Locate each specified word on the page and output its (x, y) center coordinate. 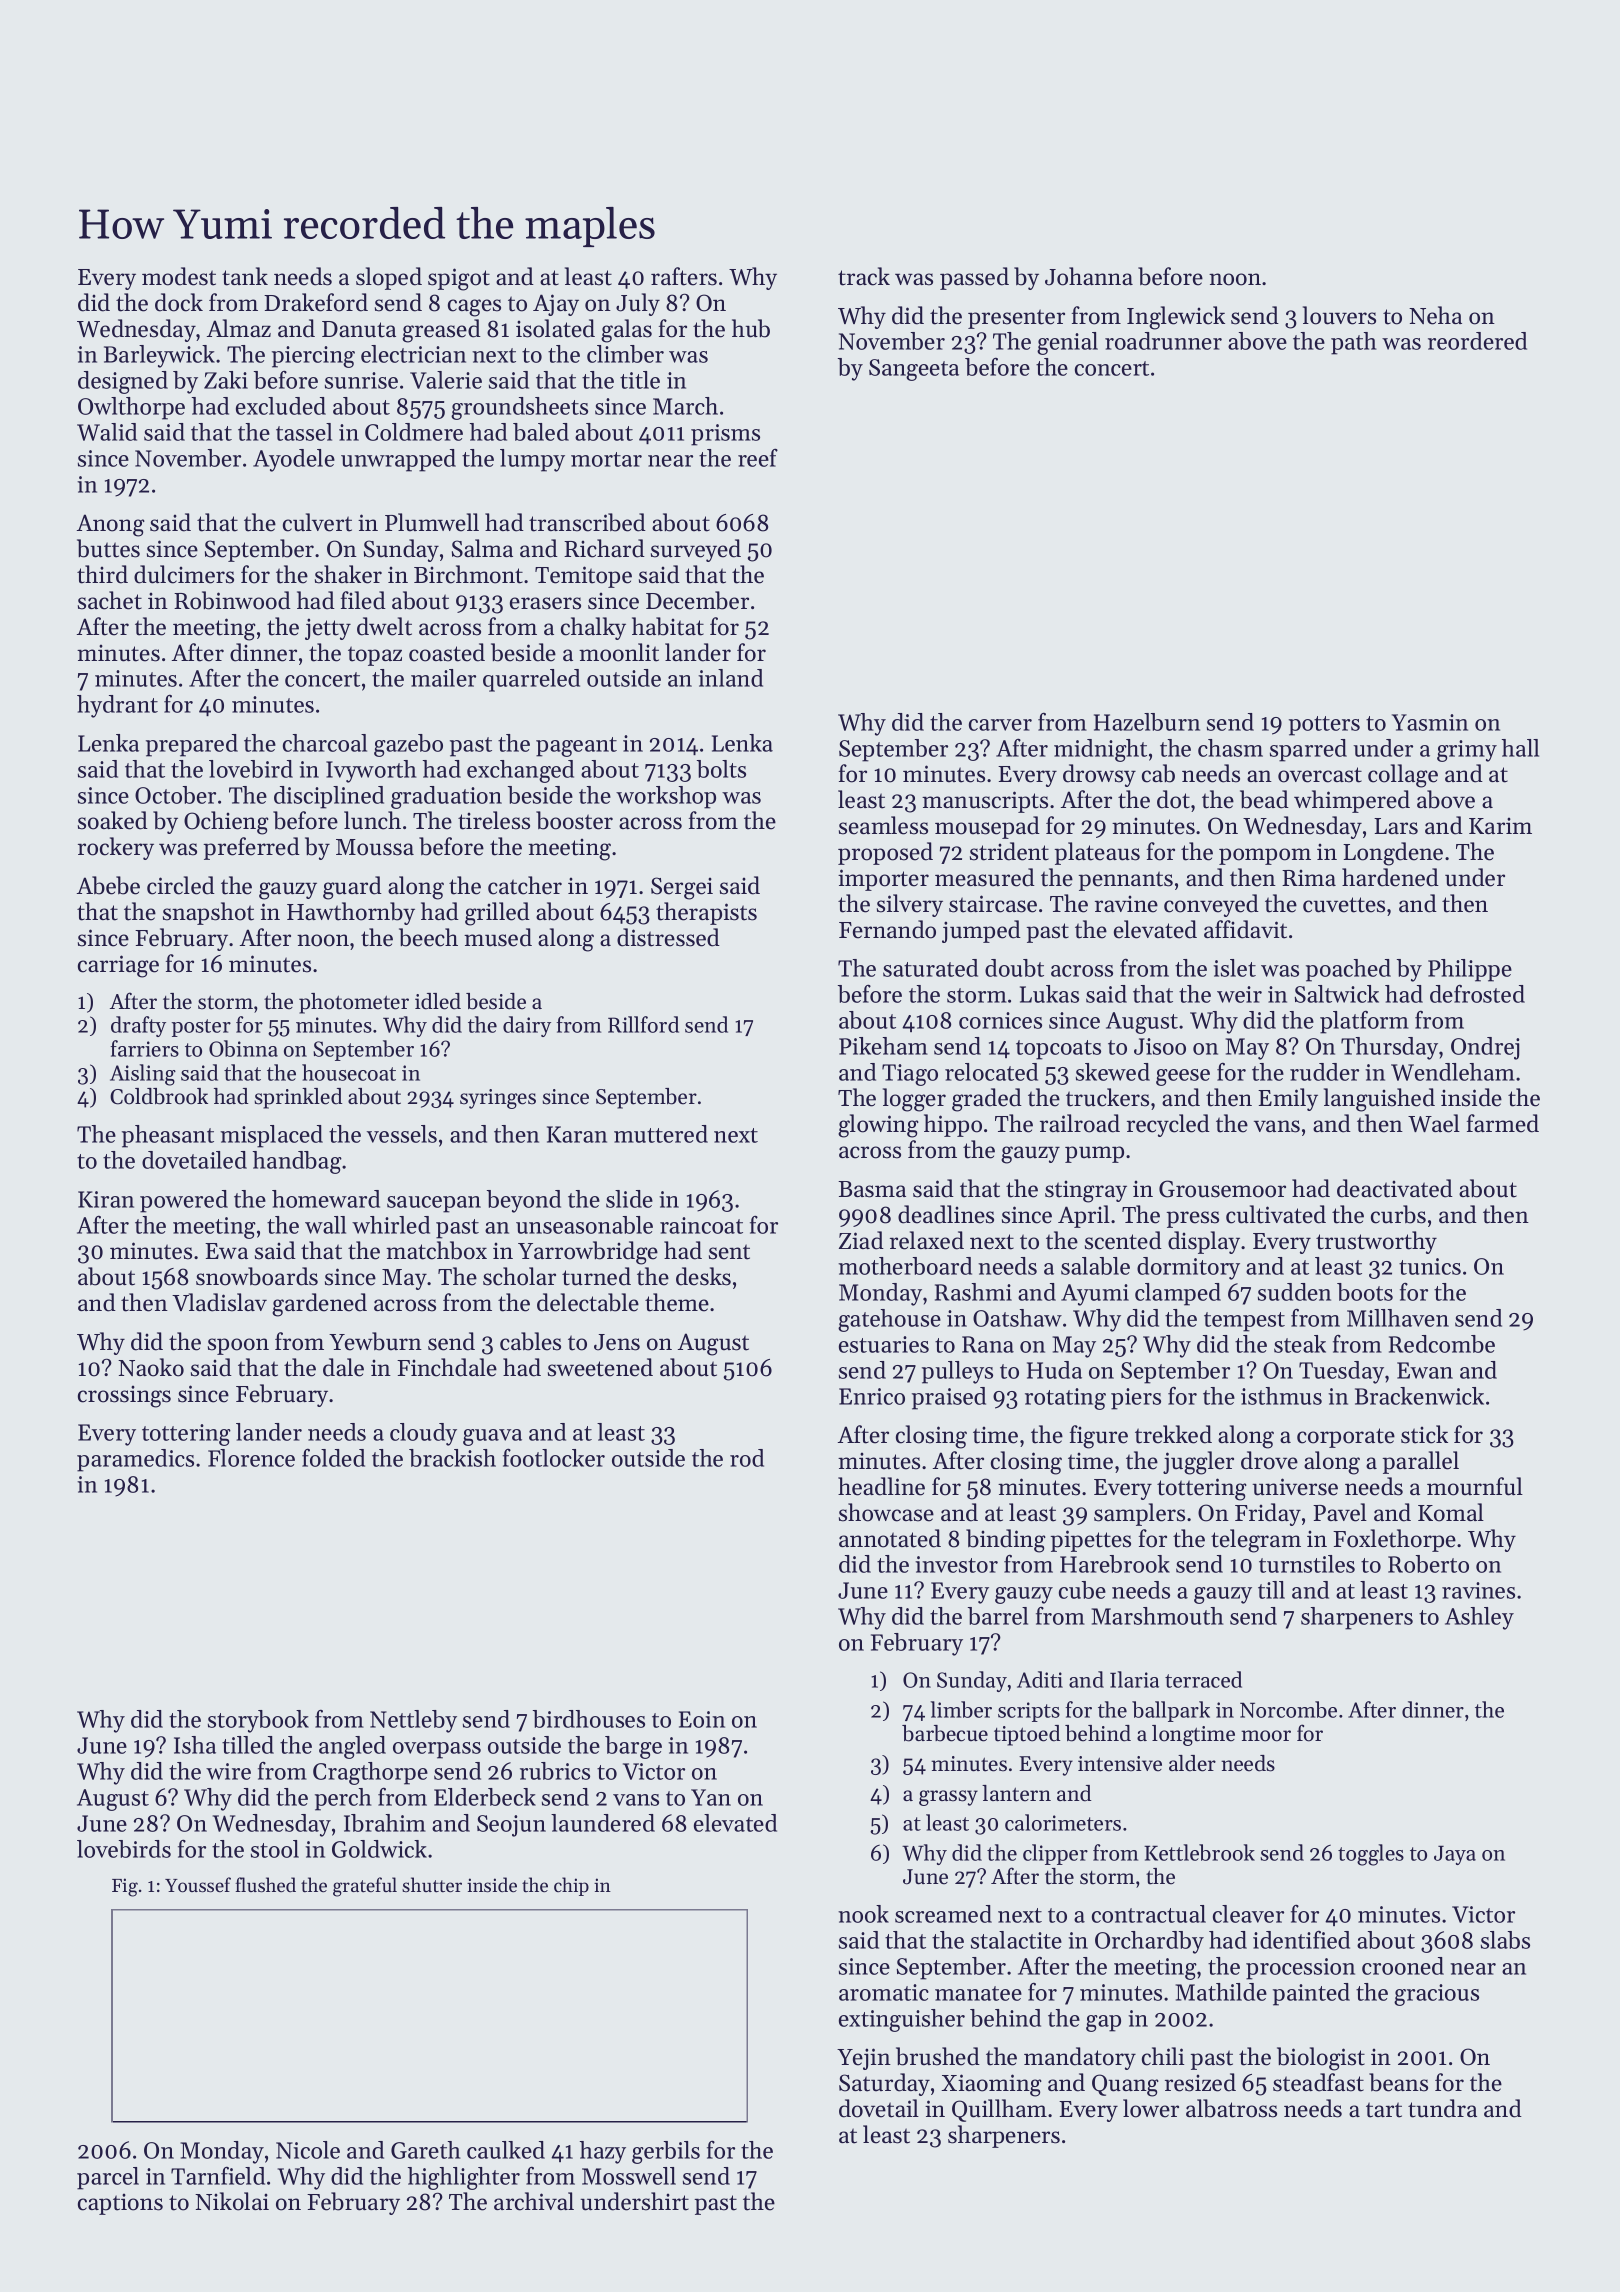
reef (758, 458)
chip (571, 1886)
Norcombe (1288, 1709)
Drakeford (316, 302)
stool (275, 1849)
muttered (661, 1134)
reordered (1477, 341)
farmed (1503, 1123)
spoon (238, 1346)
